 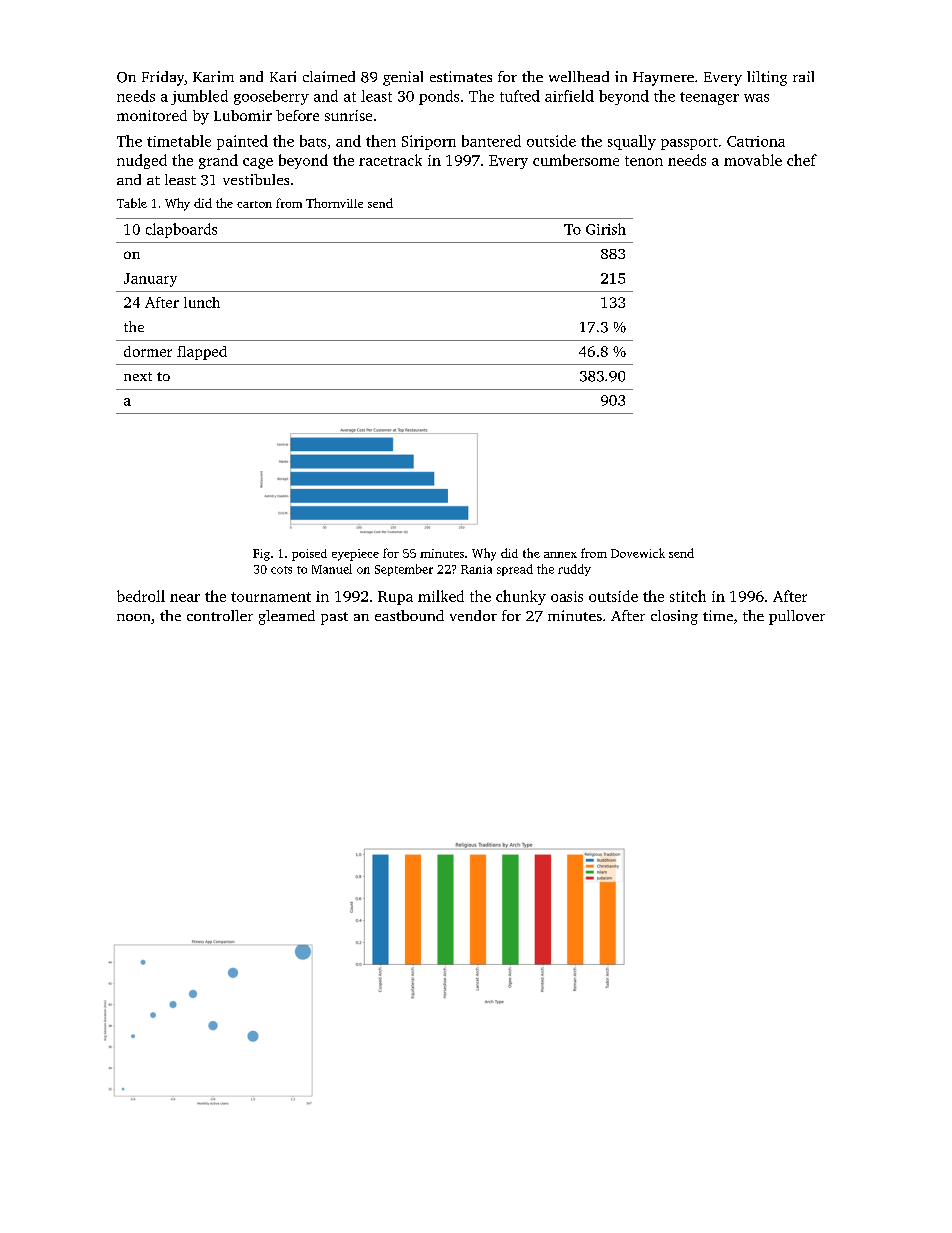 What do you see at coordinates (515, 570) in the page?
I see `spread` at bounding box center [515, 570].
